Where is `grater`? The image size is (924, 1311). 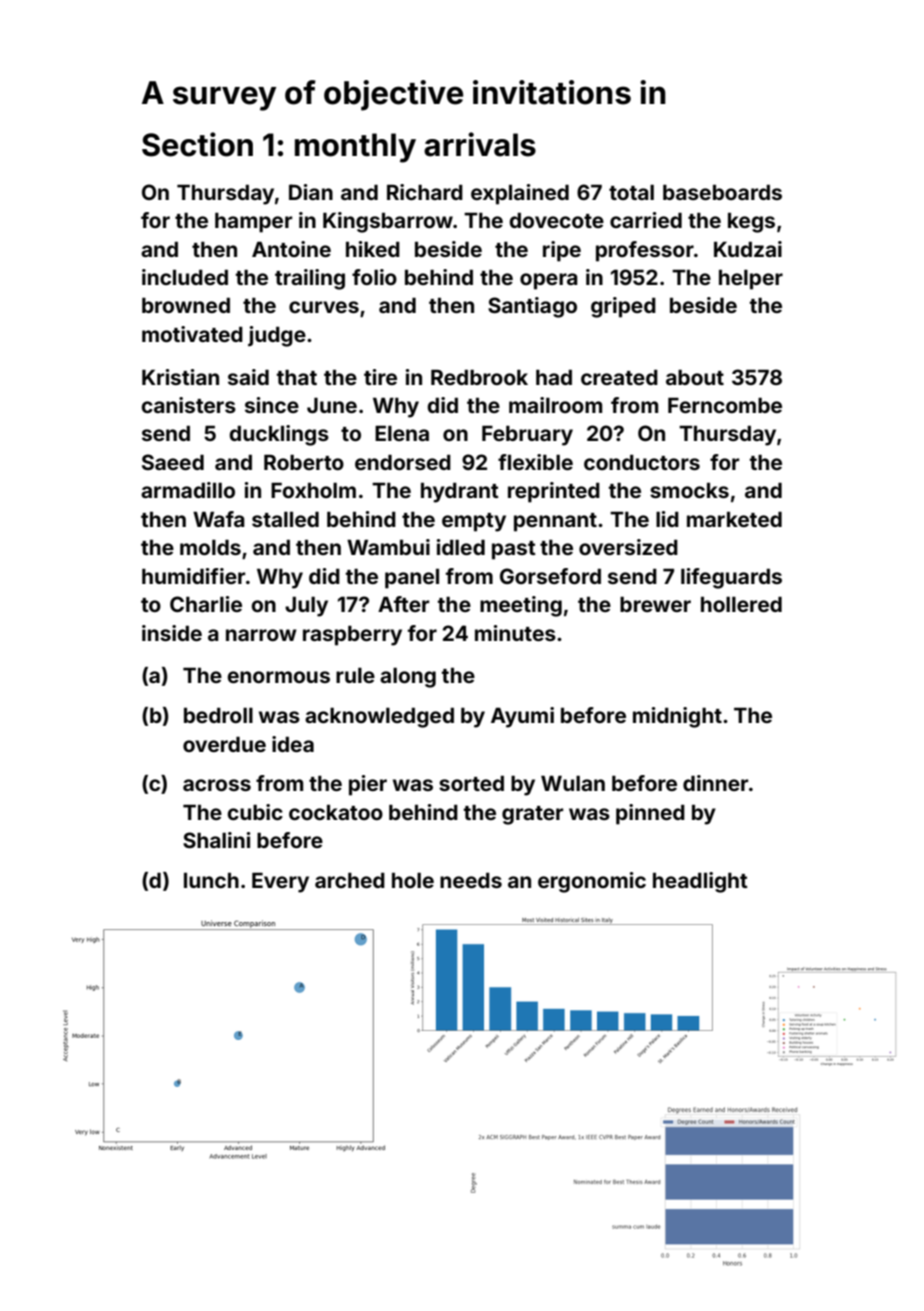 grater is located at coordinates (532, 815).
